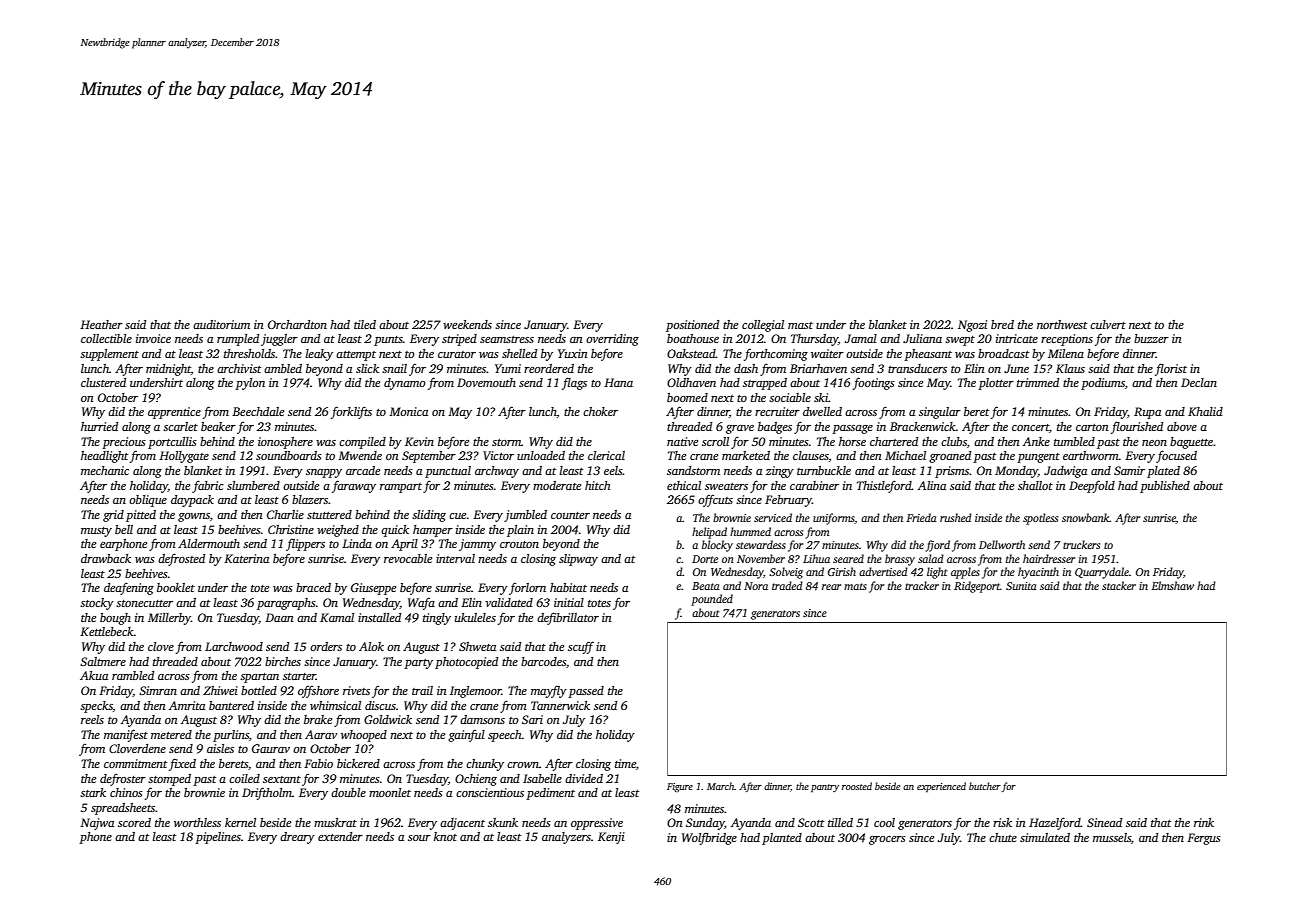  Describe the element at coordinates (1002, 324) in the screenshot. I see `bred` at that location.
